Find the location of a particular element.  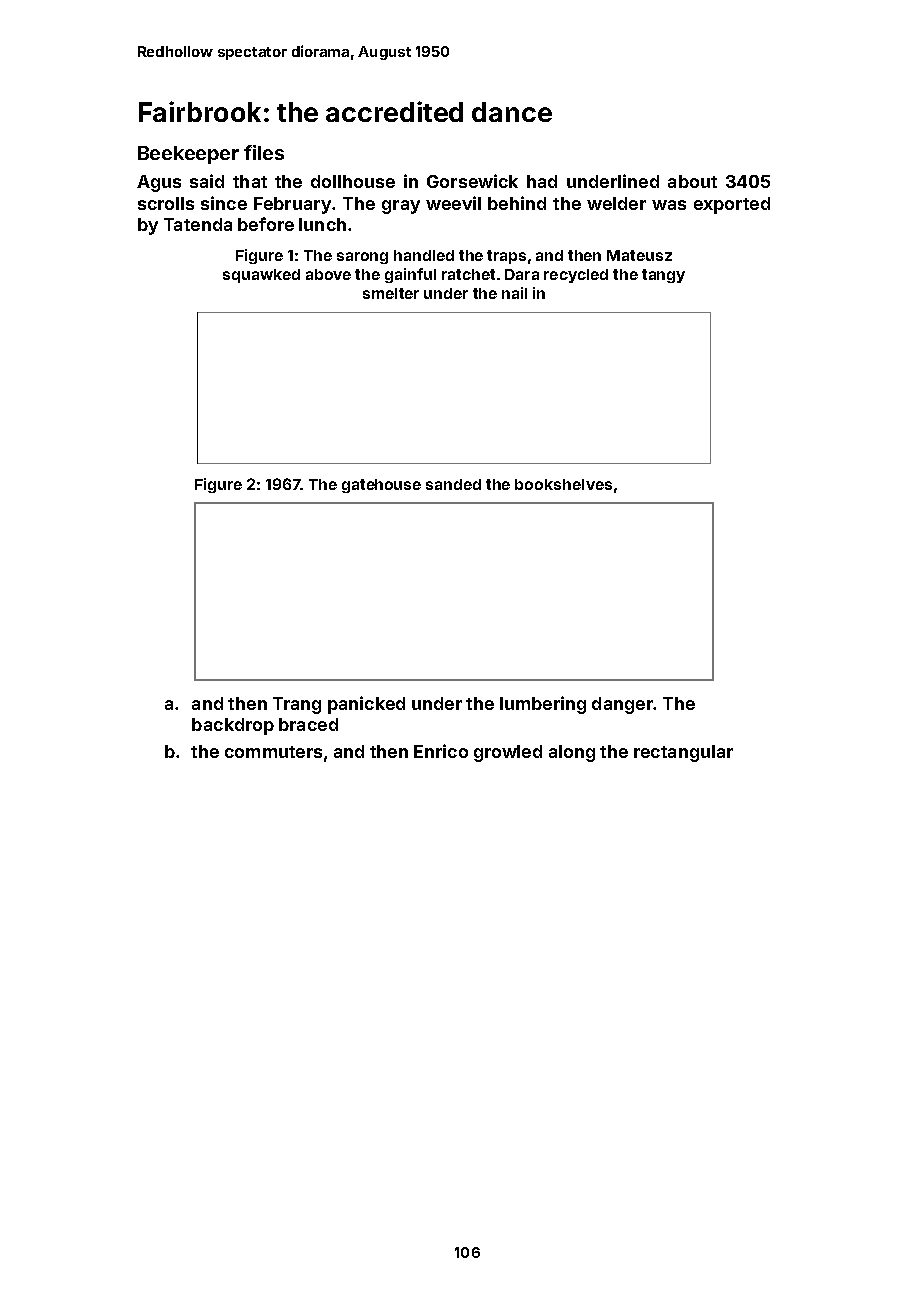

dollhouse is located at coordinates (353, 181).
